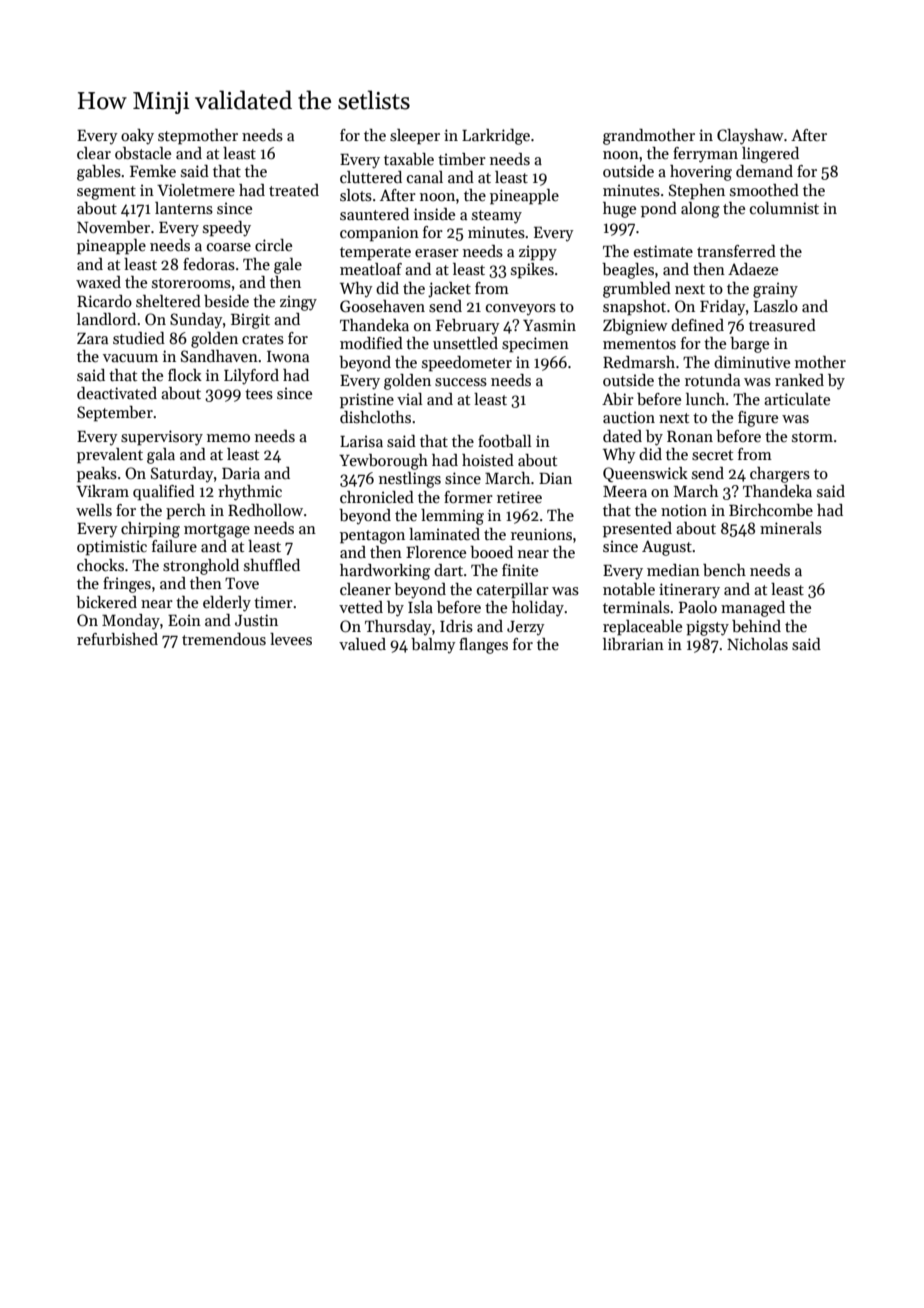  Describe the element at coordinates (92, 338) in the screenshot. I see `Zara` at that location.
